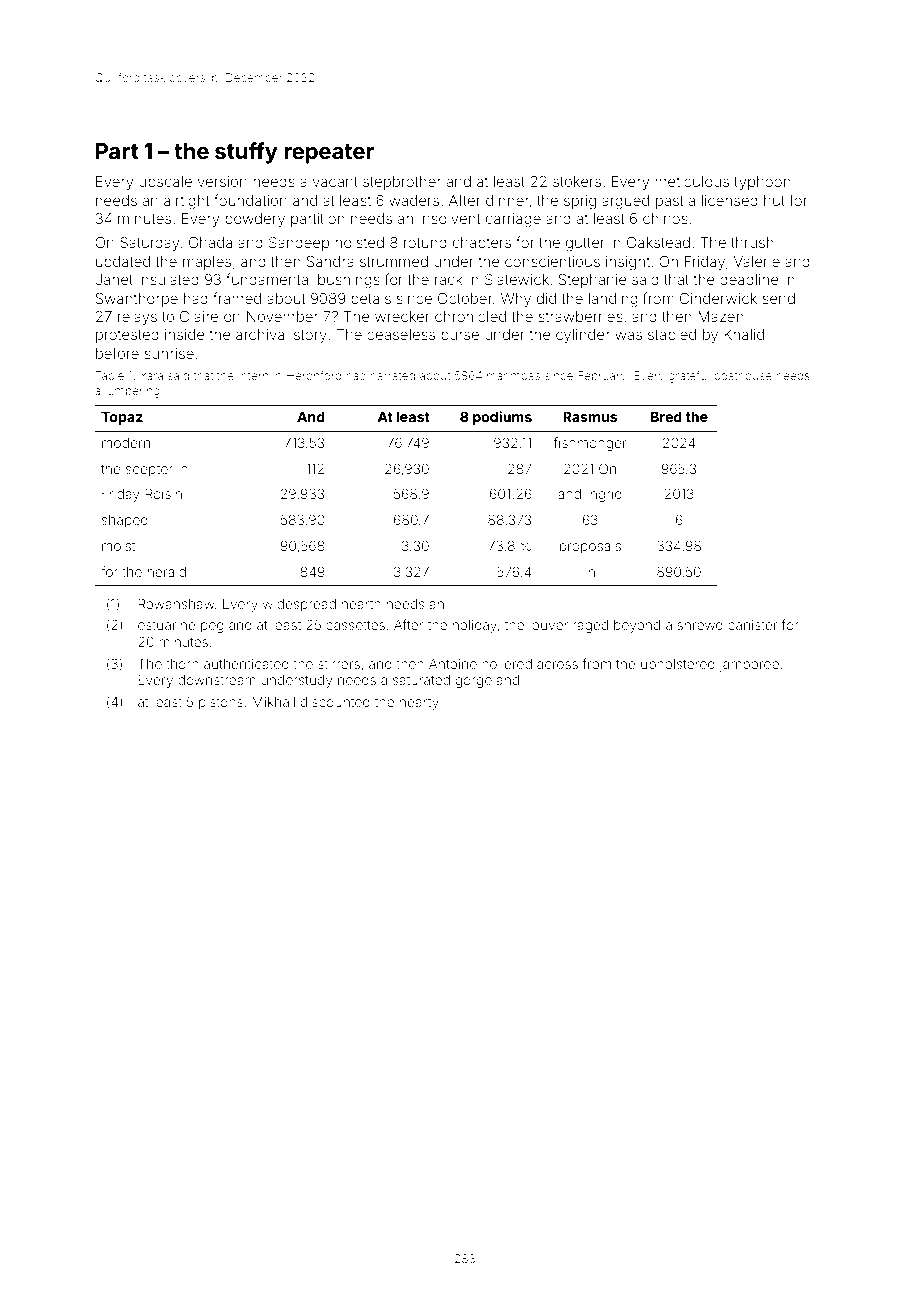 Image resolution: width=908 pixels, height=1316 pixels. Describe the element at coordinates (132, 392) in the screenshot. I see `lumbering` at that location.
